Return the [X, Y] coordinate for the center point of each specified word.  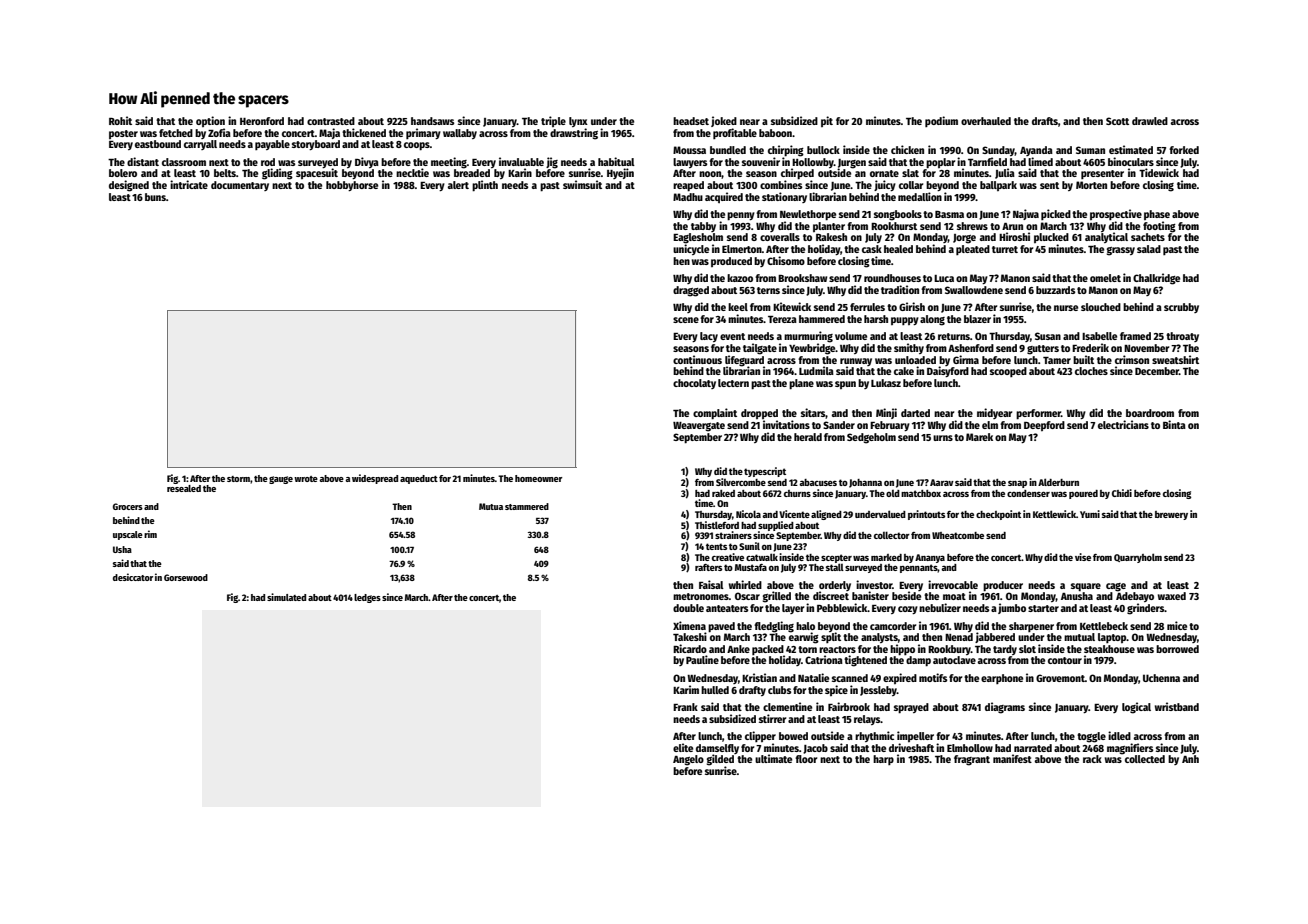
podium [941, 121]
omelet [1105, 278]
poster [123, 134]
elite [683, 747]
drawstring [574, 134]
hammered [822, 319]
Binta [1174, 424]
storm [238, 479]
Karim [686, 689]
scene [686, 320]
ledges [367, 598]
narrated [1033, 748]
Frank [685, 707]
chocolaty [694, 384]
